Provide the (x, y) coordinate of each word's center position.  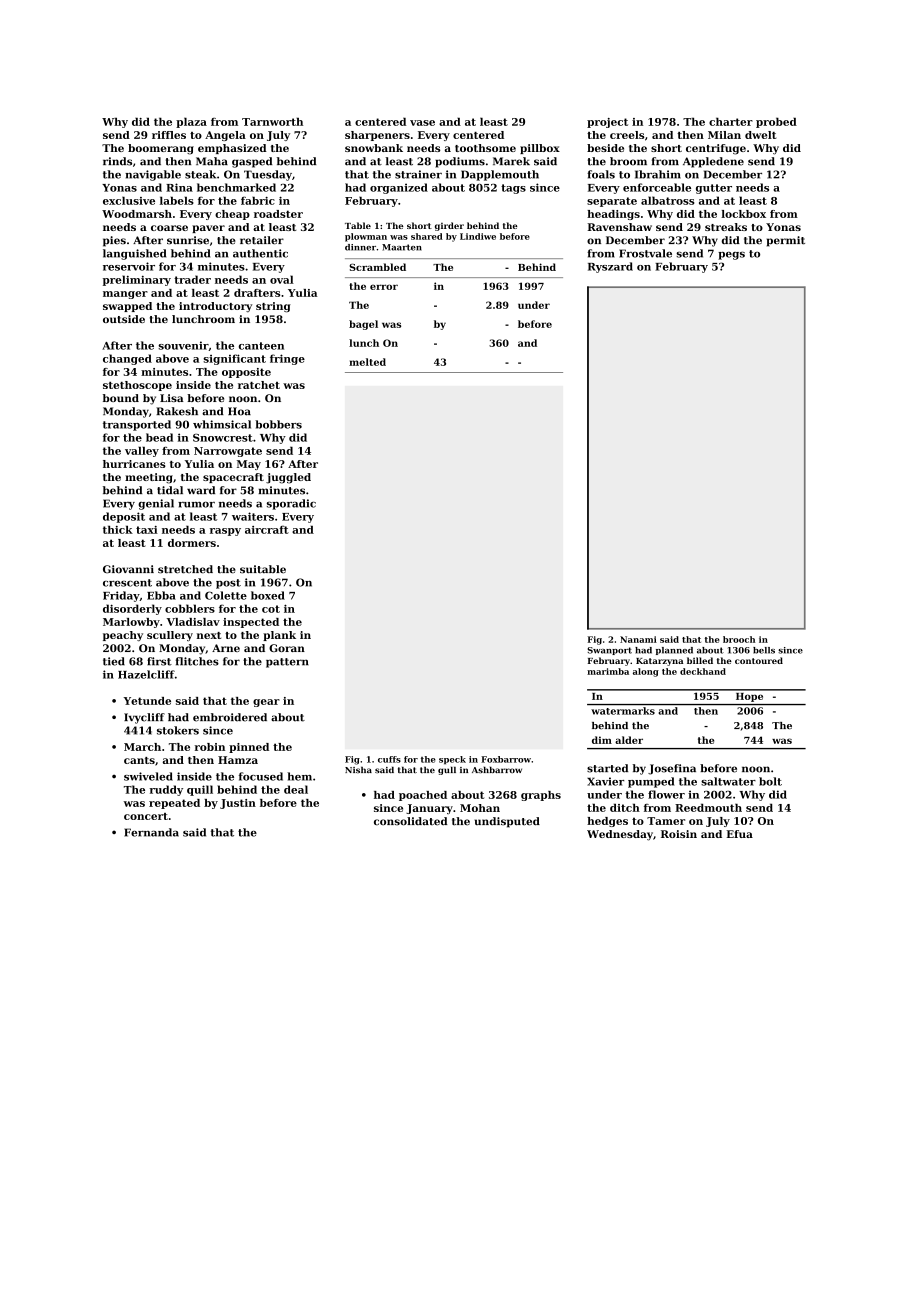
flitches (197, 661)
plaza (191, 122)
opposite (246, 373)
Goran (287, 648)
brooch (739, 639)
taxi (147, 530)
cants (139, 760)
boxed (268, 595)
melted (367, 362)
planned (674, 651)
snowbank (374, 148)
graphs (541, 796)
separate (612, 202)
